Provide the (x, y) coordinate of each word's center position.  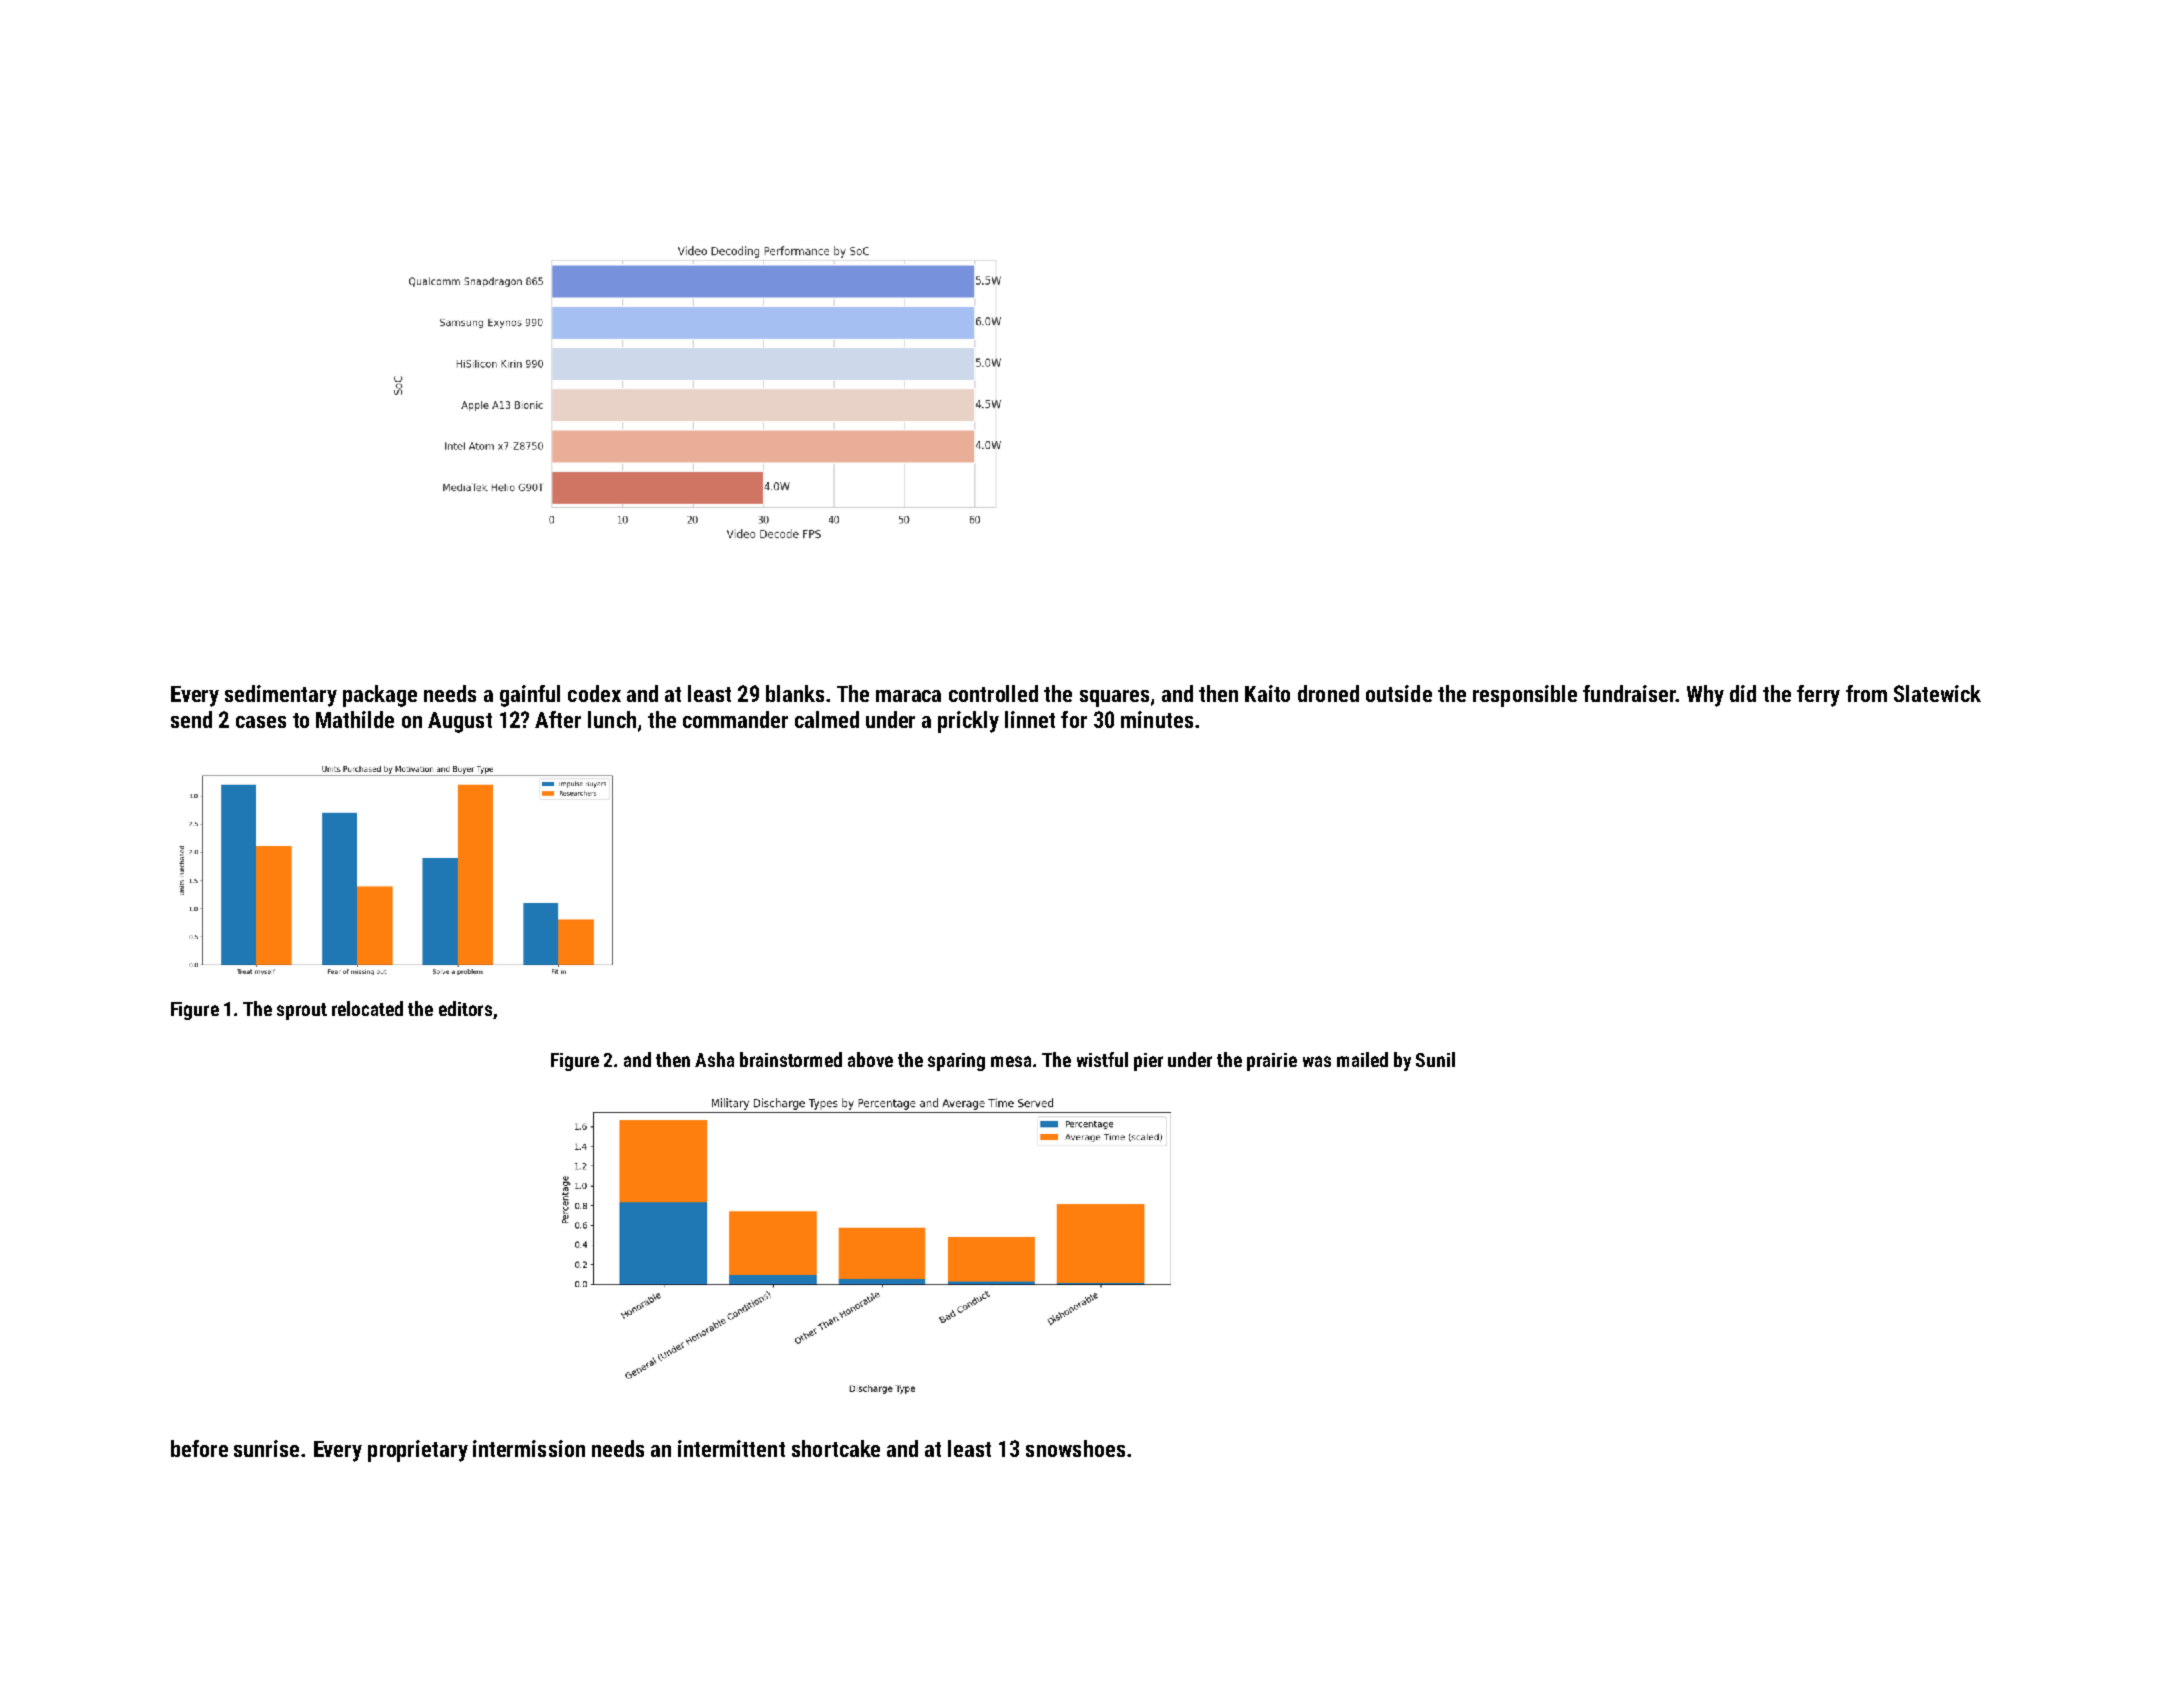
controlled (993, 693)
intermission (529, 1448)
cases (261, 722)
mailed (1362, 1059)
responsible (1525, 696)
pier (1148, 1062)
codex (594, 693)
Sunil (1435, 1059)
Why (1705, 696)
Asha (714, 1059)
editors (465, 1008)
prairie (1272, 1062)
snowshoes (1075, 1448)
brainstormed (791, 1059)
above (870, 1059)
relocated (367, 1008)
